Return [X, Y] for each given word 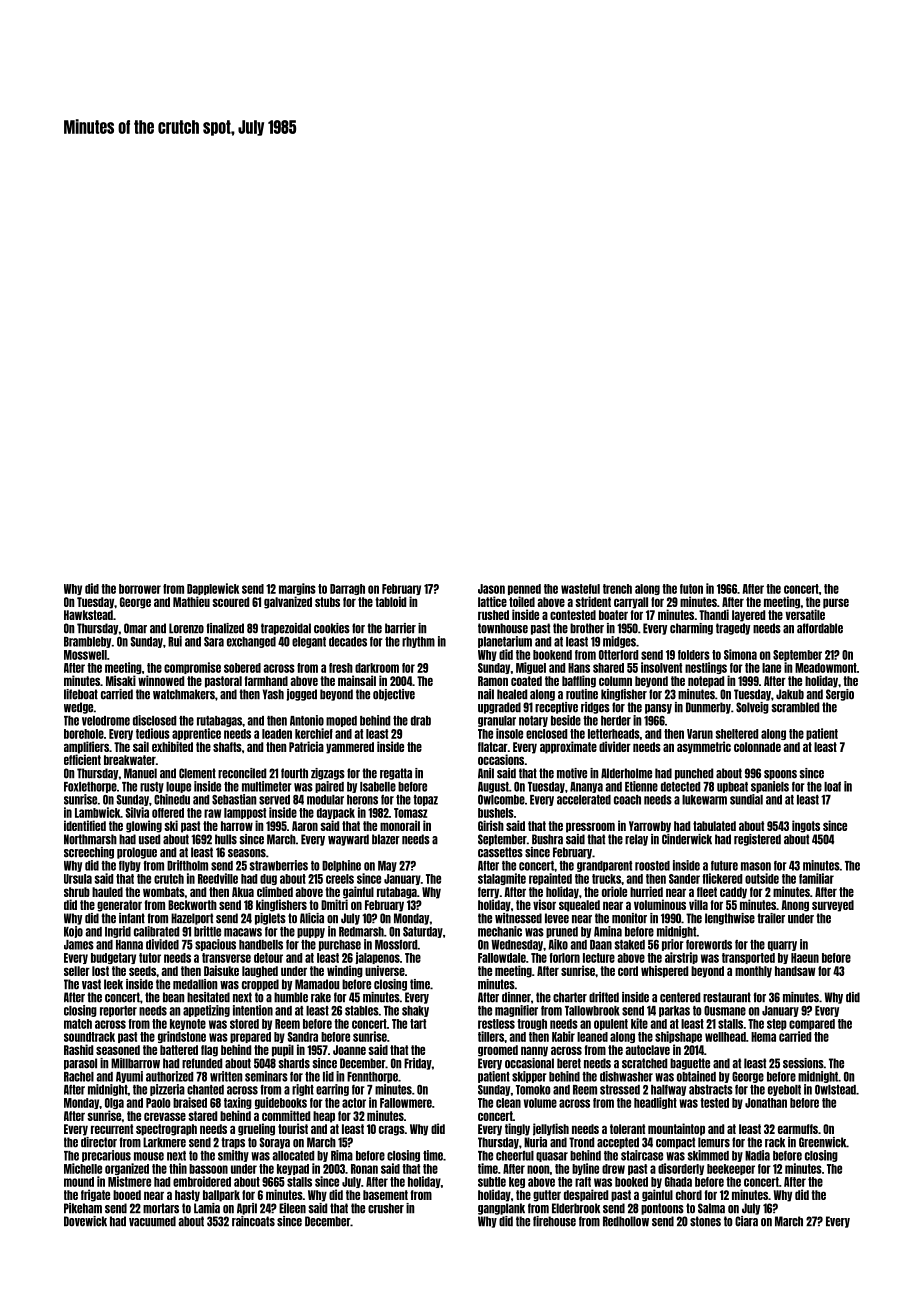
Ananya [586, 787]
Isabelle [378, 787]
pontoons [662, 1209]
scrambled [795, 707]
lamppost [245, 813]
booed [127, 1195]
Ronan [364, 1169]
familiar [816, 878]
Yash [273, 694]
